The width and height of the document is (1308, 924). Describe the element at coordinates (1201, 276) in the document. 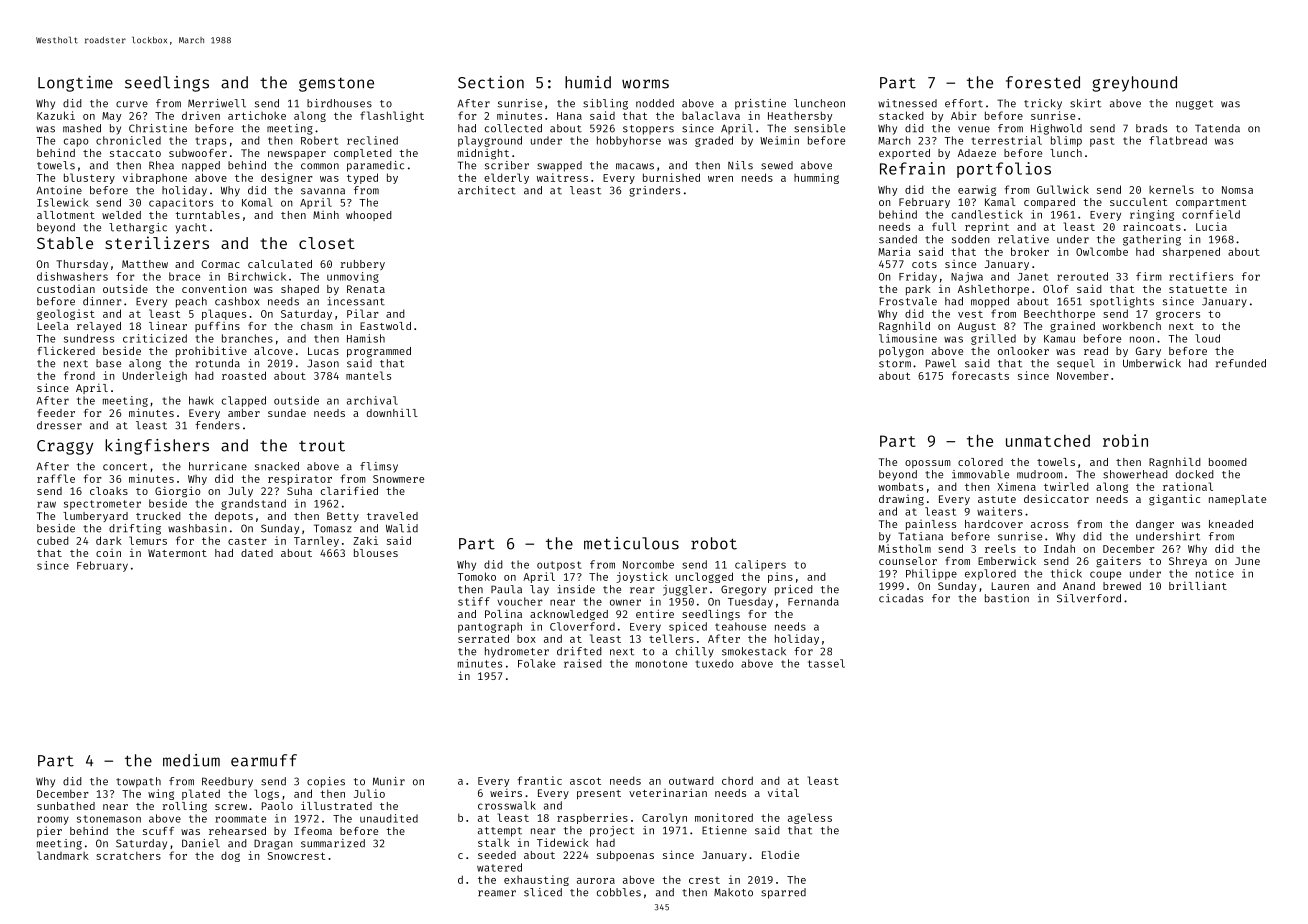

I see `rectifiers` at that location.
